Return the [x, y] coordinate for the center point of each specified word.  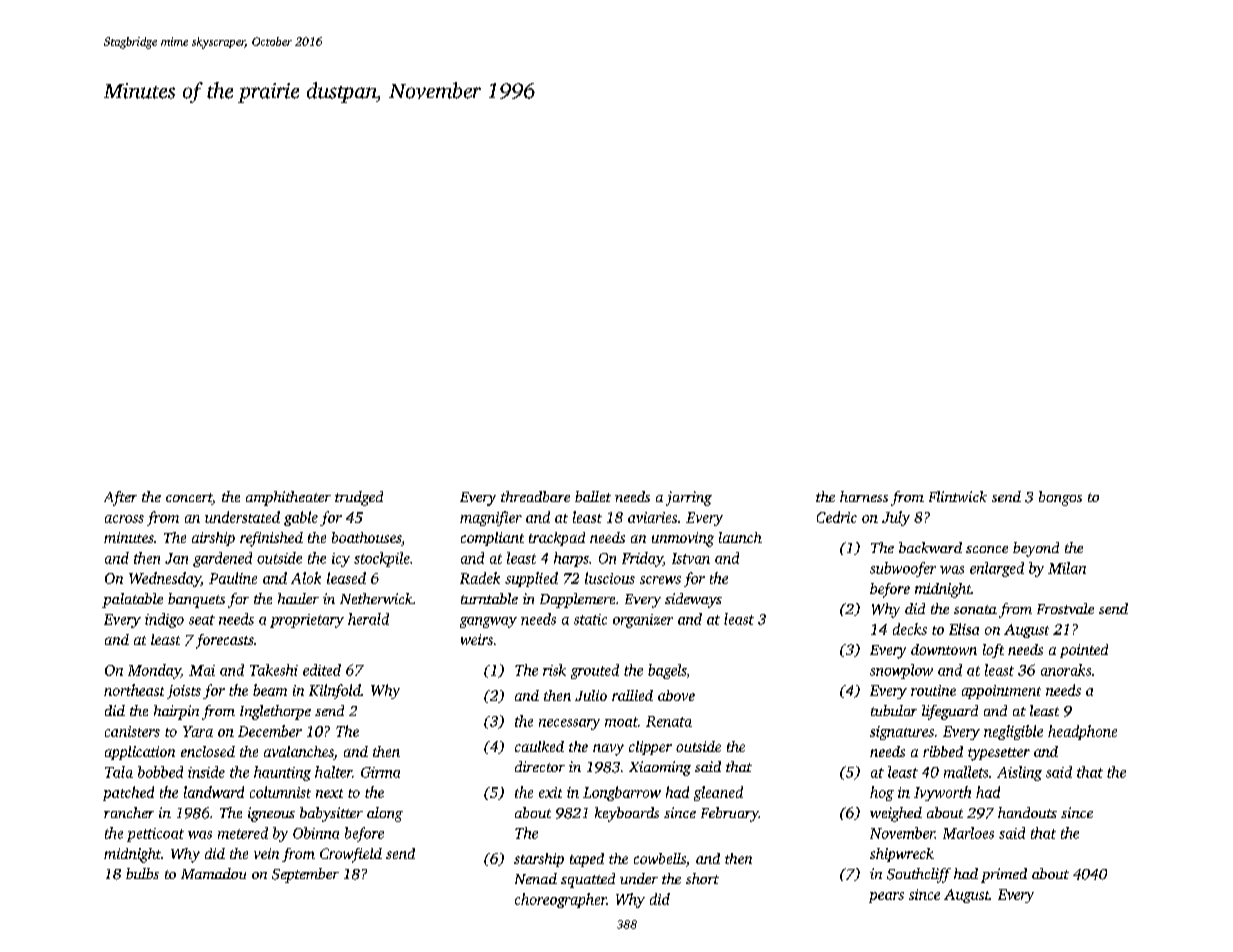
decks [910, 629]
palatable [132, 600]
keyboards [627, 814]
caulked [539, 746]
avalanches [299, 753]
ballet [593, 496]
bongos [1060, 498]
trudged [359, 498]
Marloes [968, 833]
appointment [1001, 692]
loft [993, 651]
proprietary [307, 621]
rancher [129, 812]
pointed [1084, 651]
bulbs [142, 873]
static [590, 619]
